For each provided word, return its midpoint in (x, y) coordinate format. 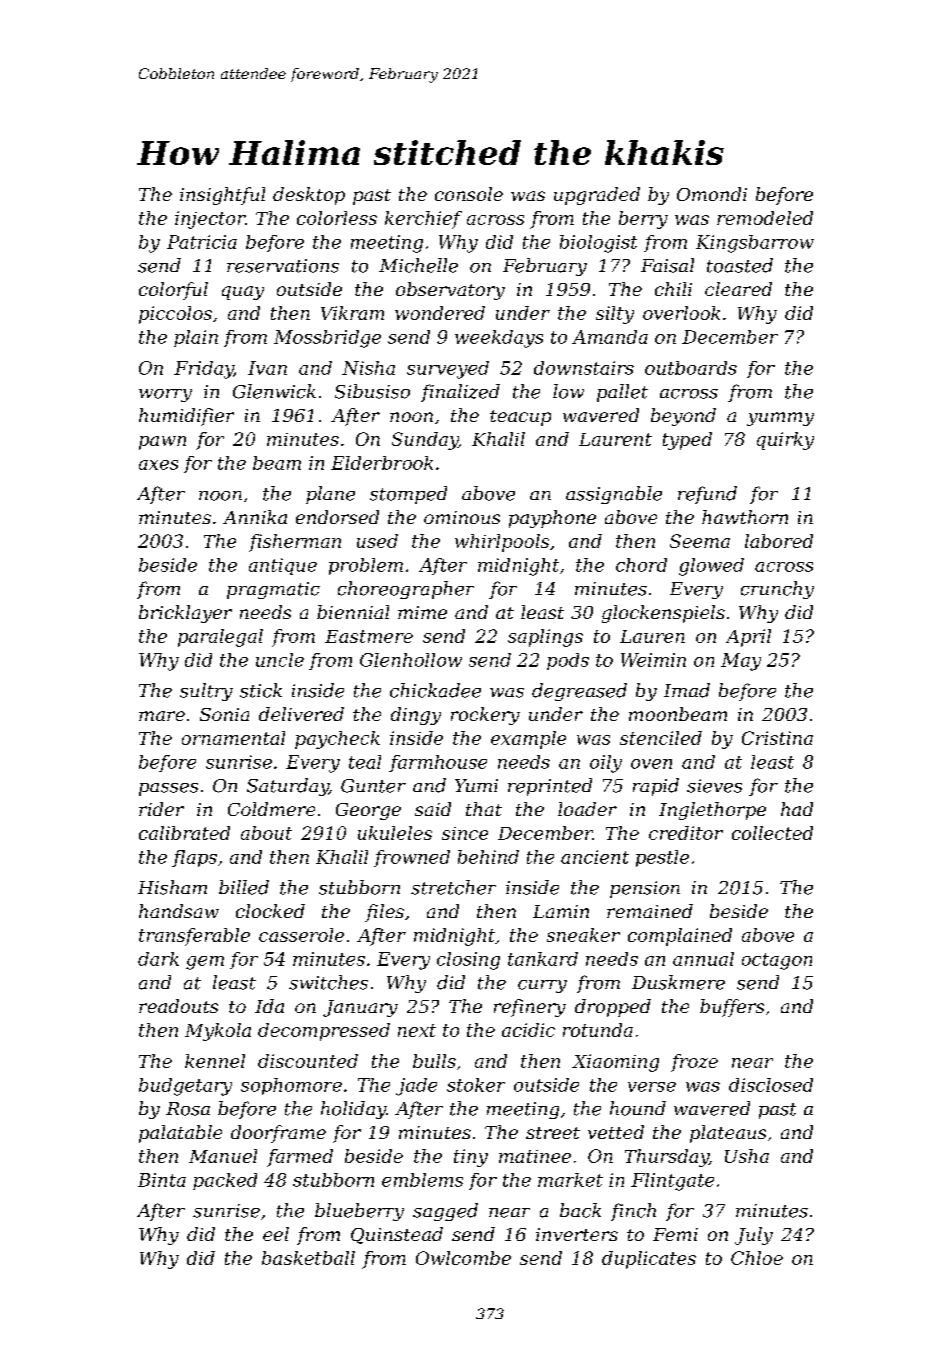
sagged (445, 1212)
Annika (255, 517)
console (469, 194)
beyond (683, 417)
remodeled (765, 218)
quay (243, 293)
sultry (206, 692)
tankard (543, 959)
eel (276, 1234)
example (528, 740)
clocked (270, 911)
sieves (714, 786)
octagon (777, 961)
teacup (520, 418)
